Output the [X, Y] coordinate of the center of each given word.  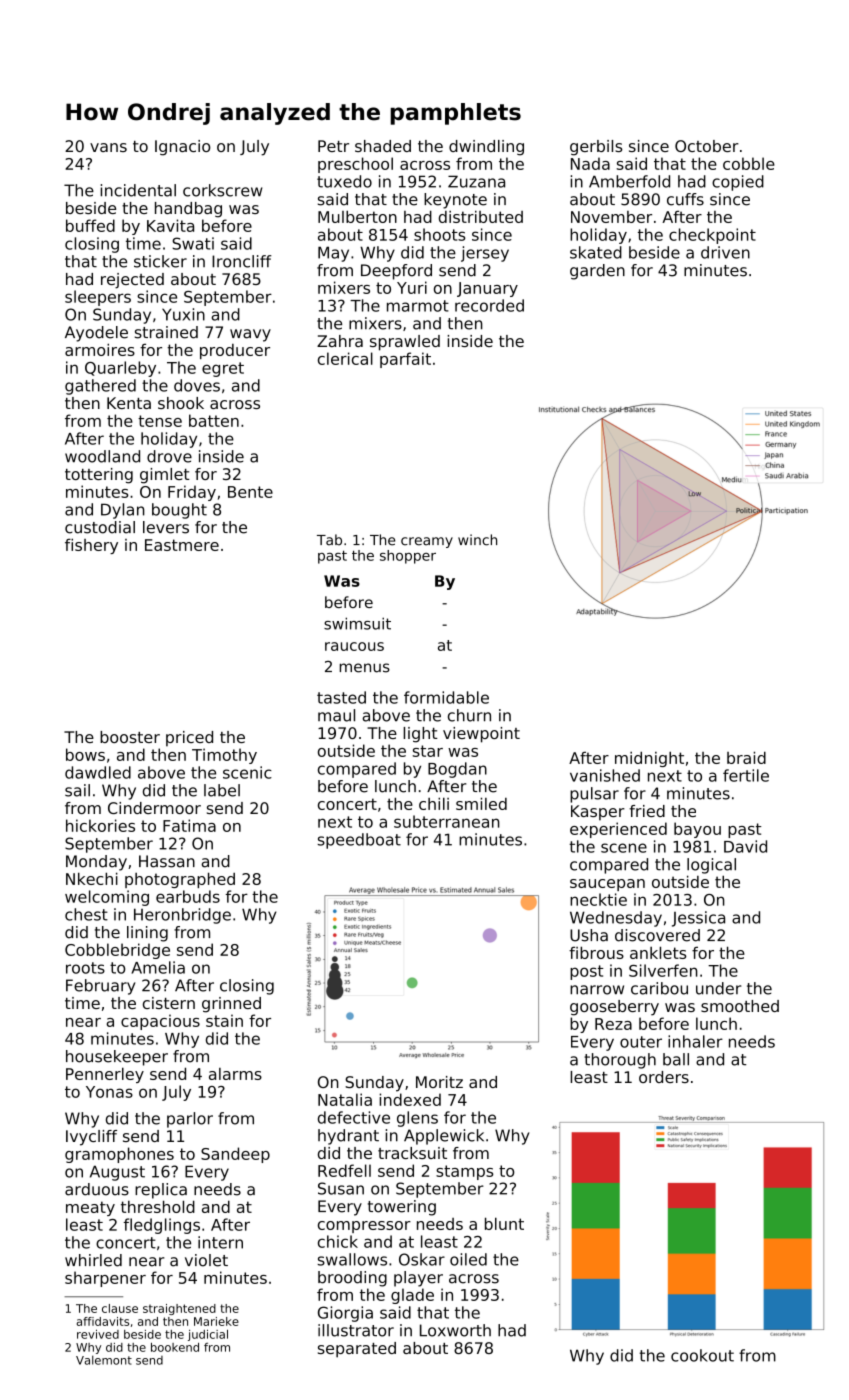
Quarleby [120, 369]
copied [738, 183]
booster [130, 737]
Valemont [104, 1360]
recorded [489, 305]
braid [746, 757]
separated [357, 1350]
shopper [408, 557]
